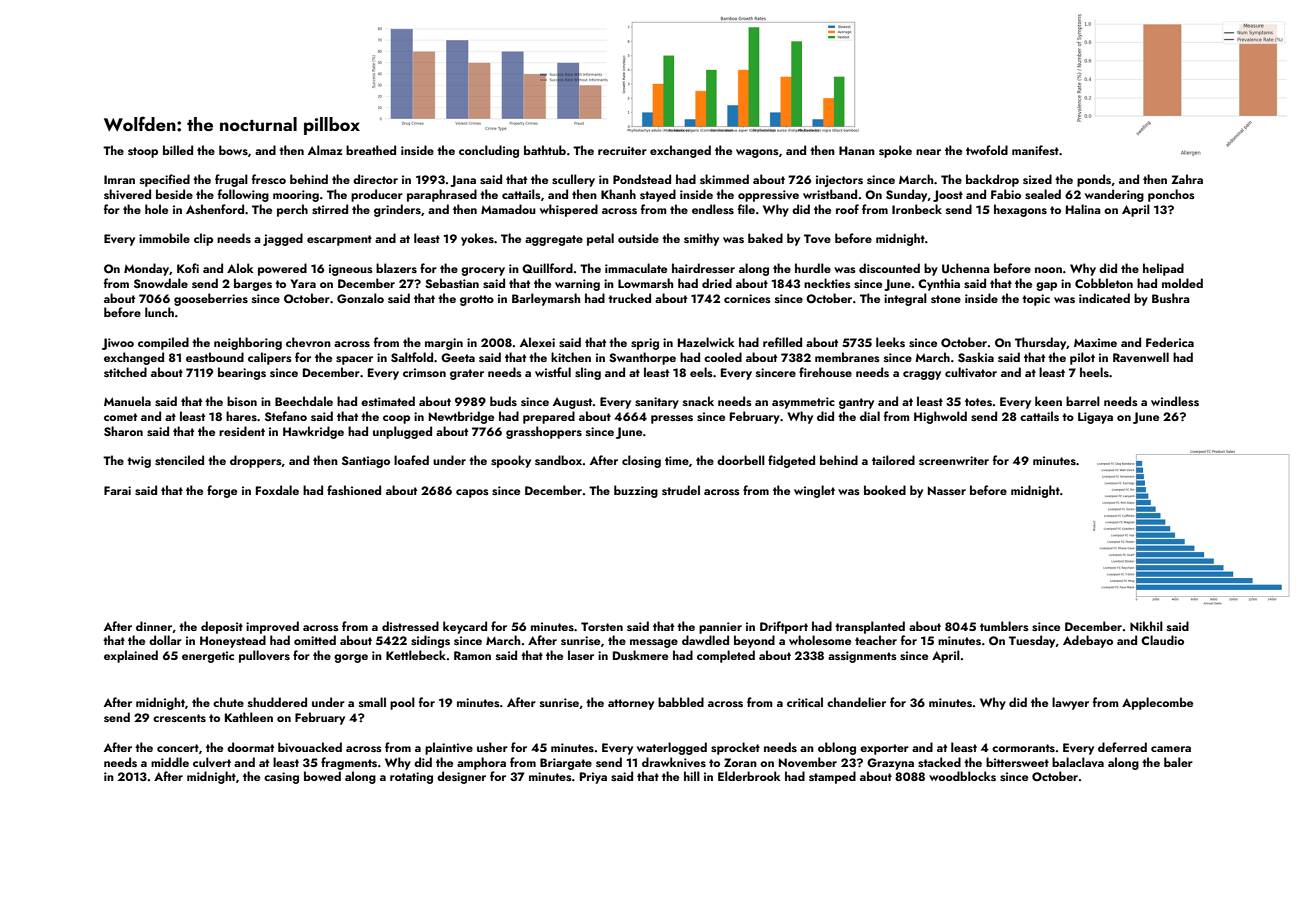 The height and width of the image is (924, 1308). I want to click on deposit, so click(222, 627).
